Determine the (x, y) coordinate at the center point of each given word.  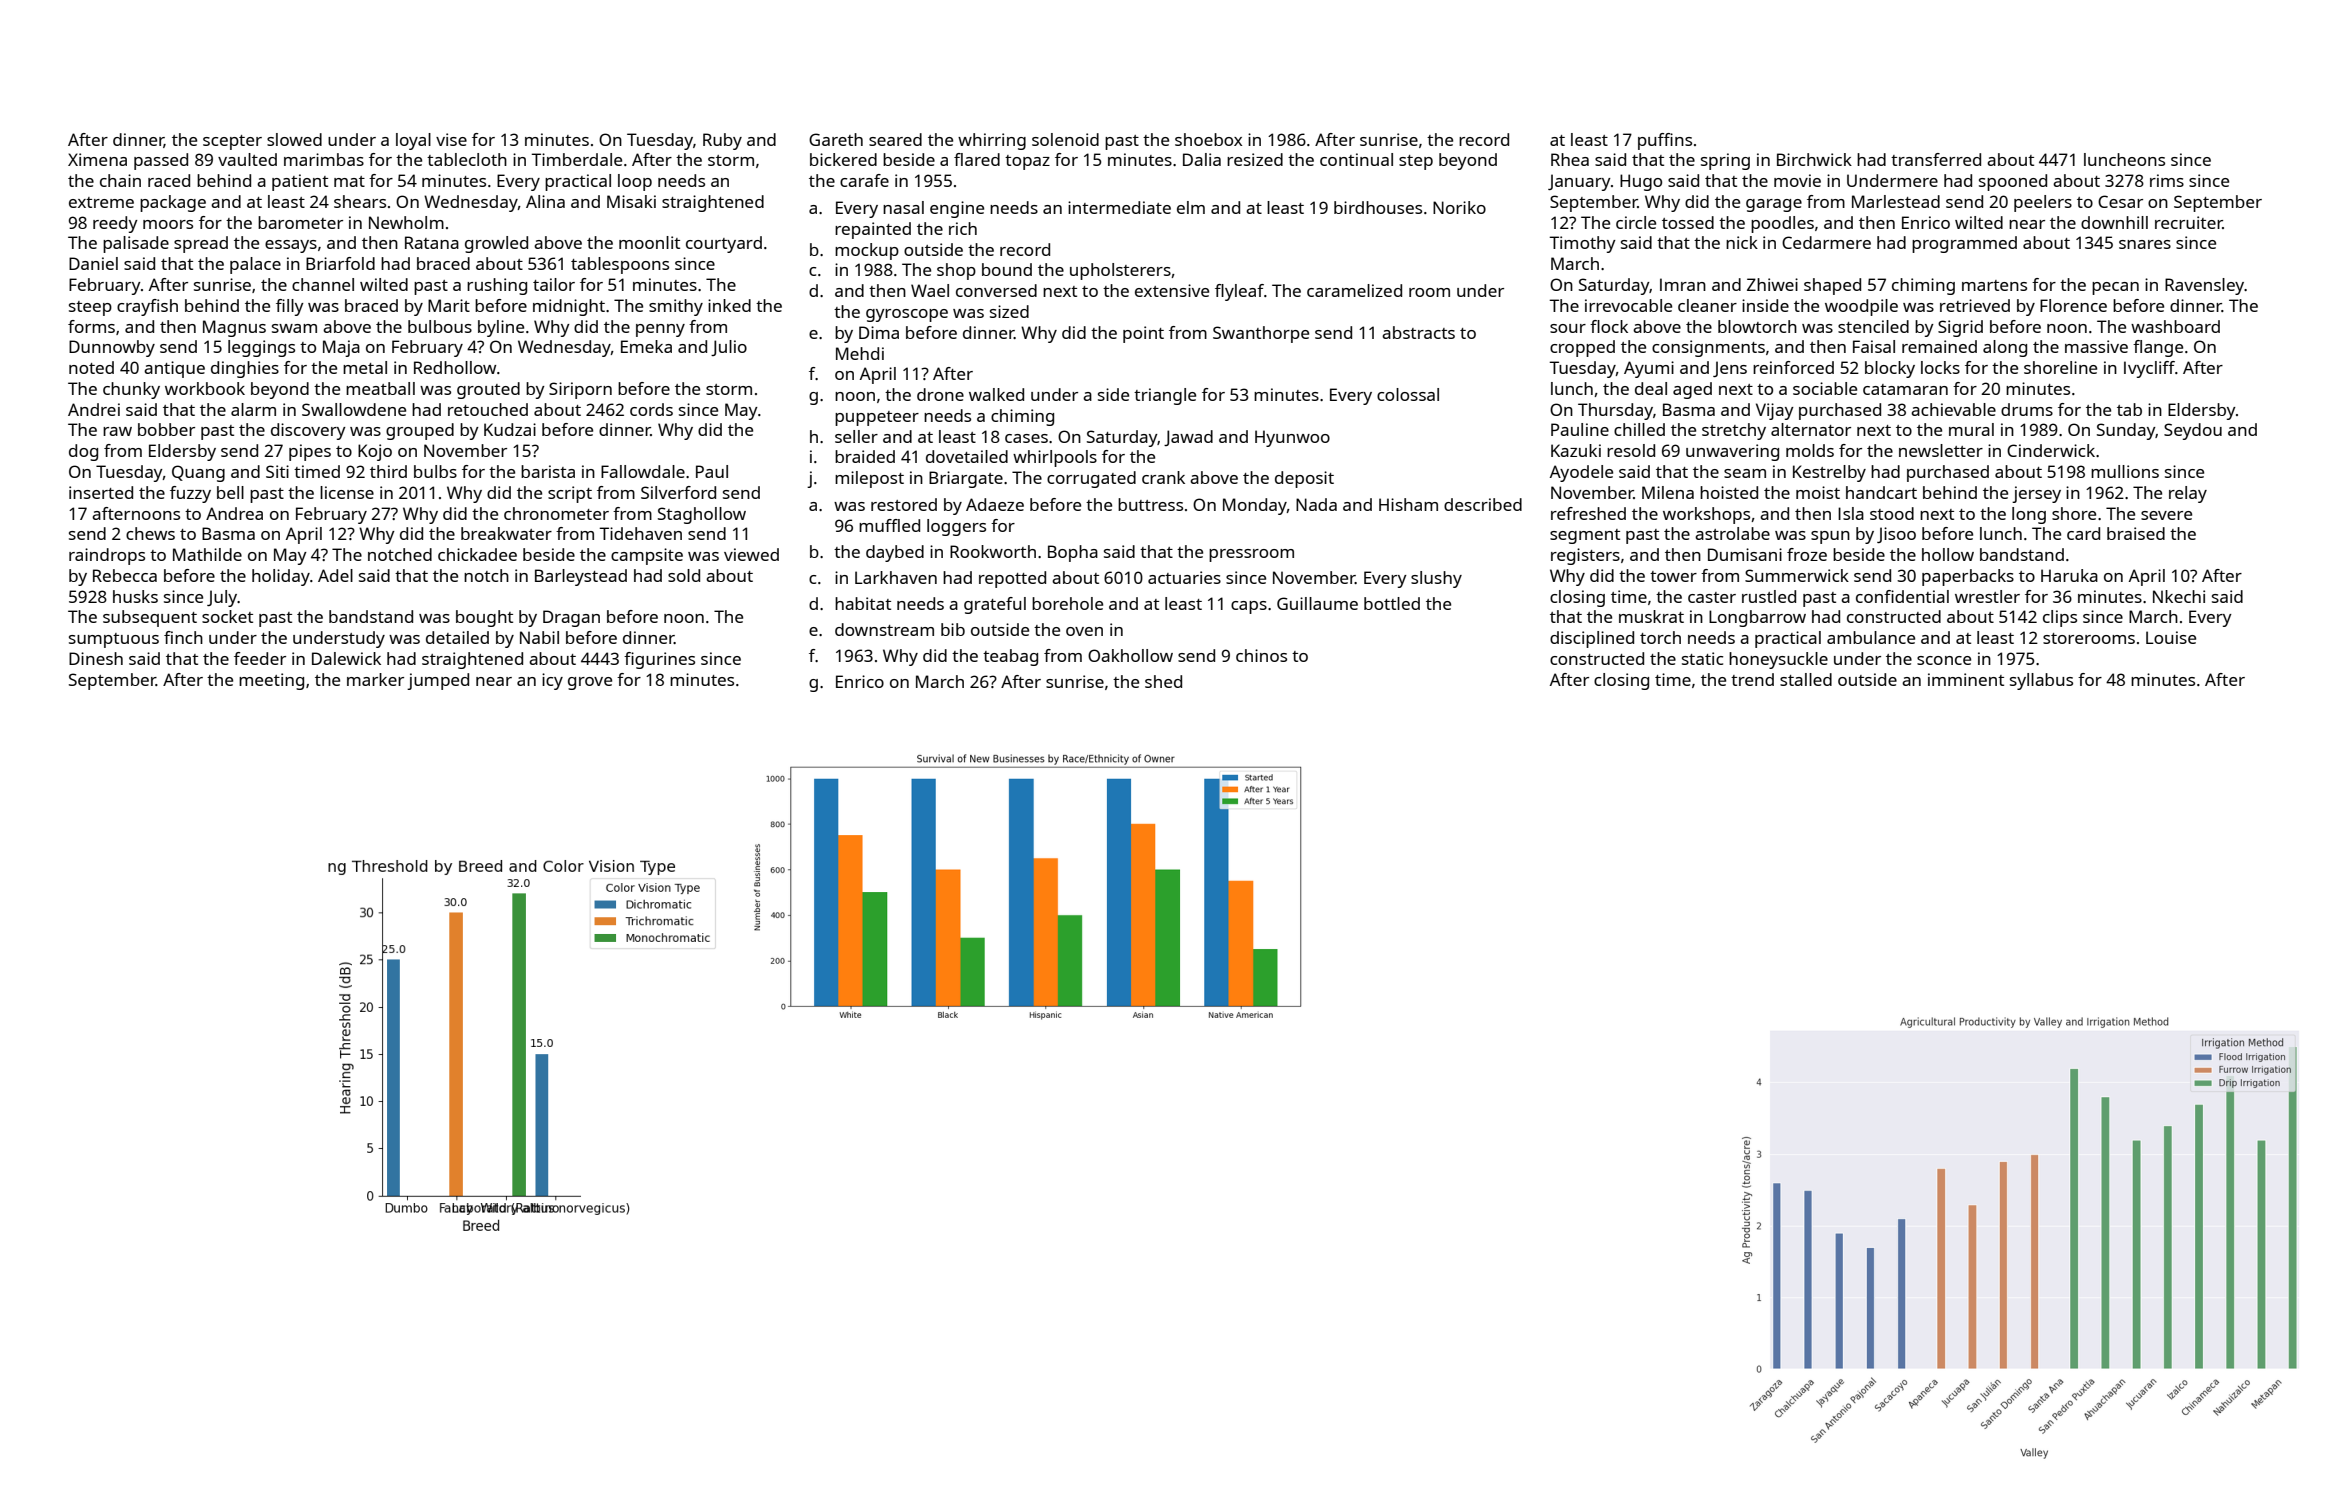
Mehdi (860, 353)
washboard (2175, 326)
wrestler (1987, 596)
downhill (2114, 222)
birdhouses (1378, 207)
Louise (2171, 637)
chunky (131, 390)
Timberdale (576, 159)
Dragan (571, 618)
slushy (1436, 579)
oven (1084, 631)
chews (150, 533)
